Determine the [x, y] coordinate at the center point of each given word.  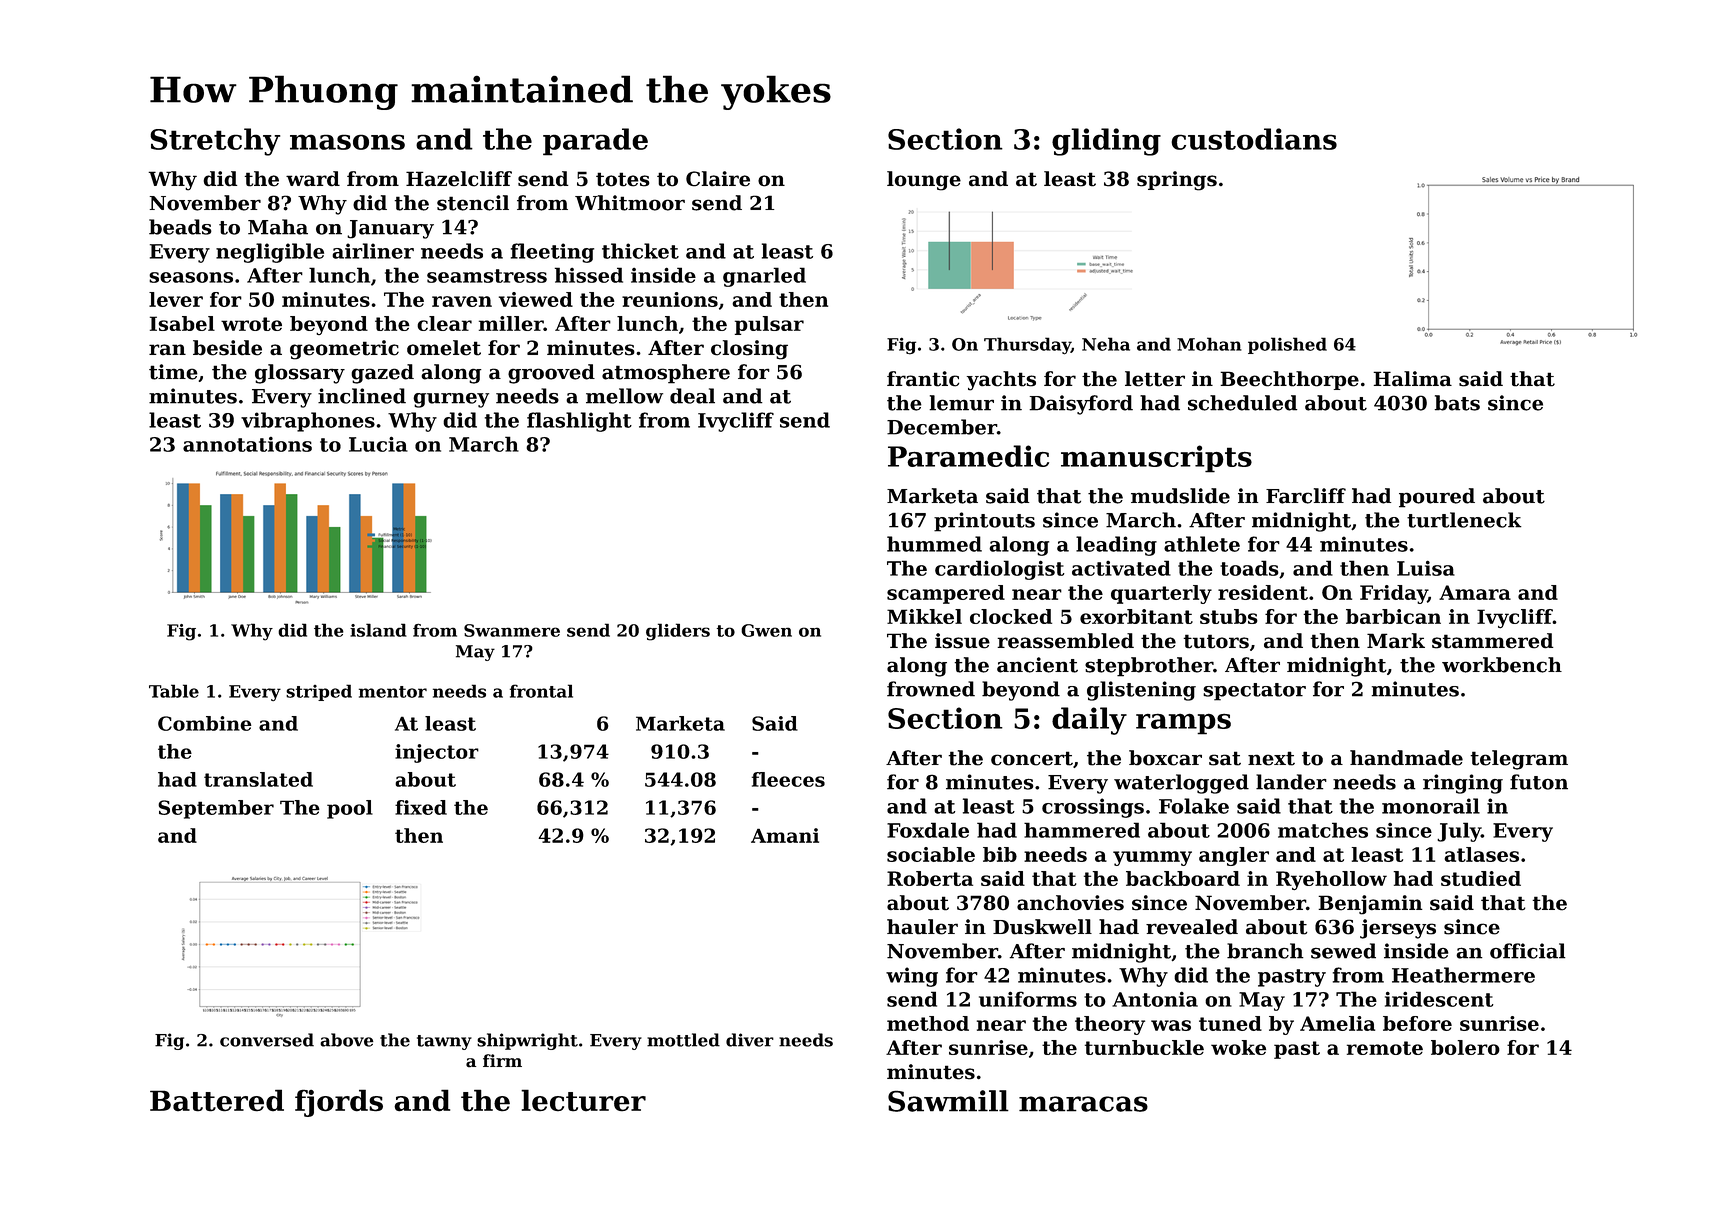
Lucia [378, 444]
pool [350, 809]
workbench [1502, 665]
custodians [1254, 139]
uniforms [1028, 999]
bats [1457, 403]
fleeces [788, 779]
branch [1265, 951]
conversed [267, 1040]
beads [180, 227]
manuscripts [1156, 459]
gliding [1106, 142]
